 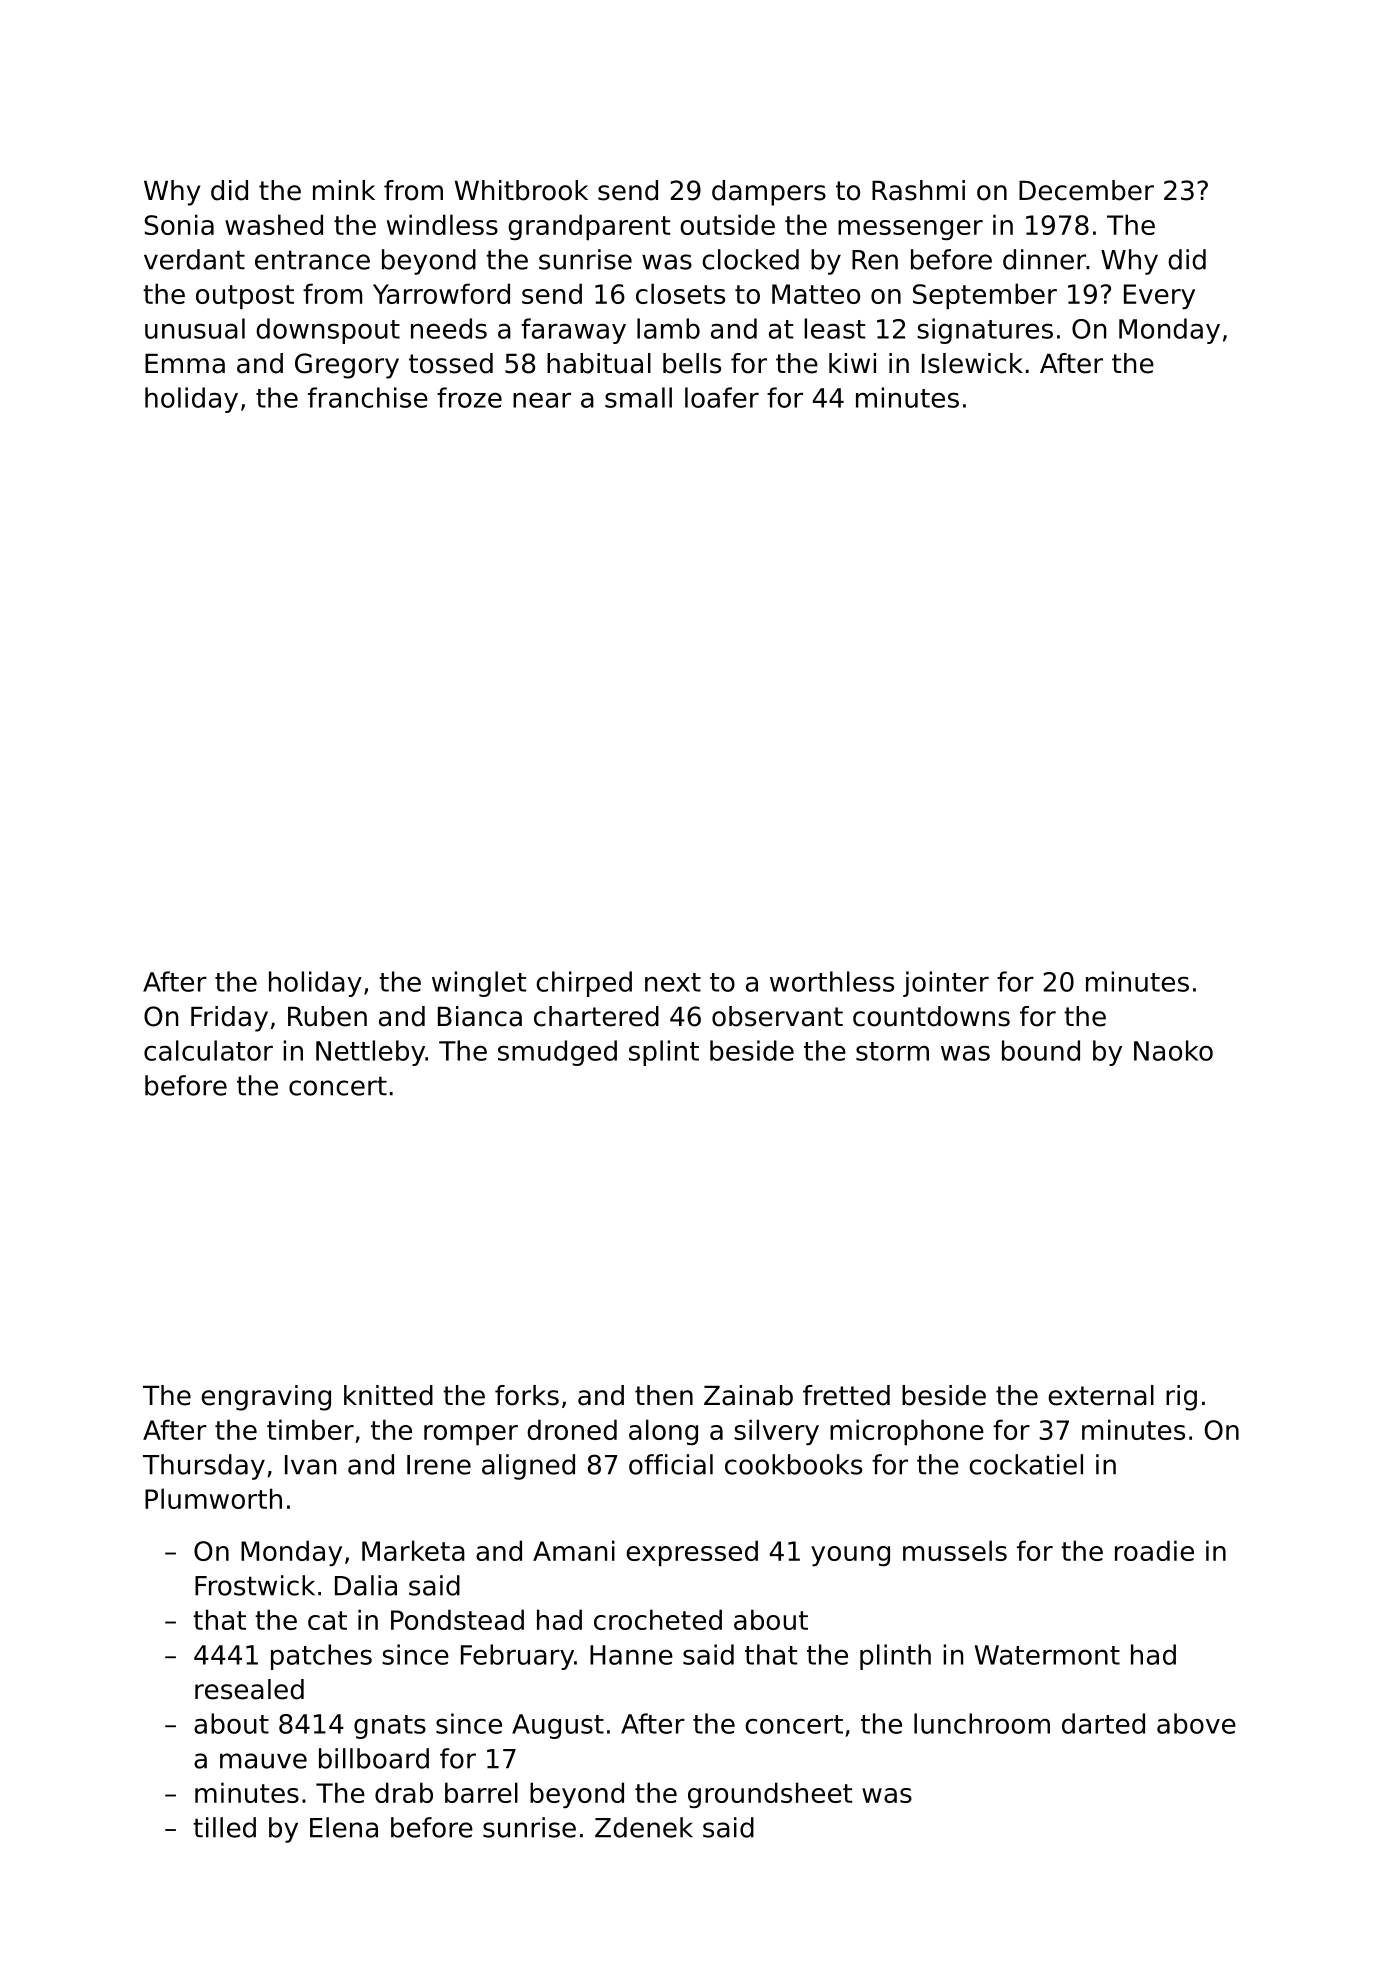 I want to click on mink, so click(x=344, y=190).
